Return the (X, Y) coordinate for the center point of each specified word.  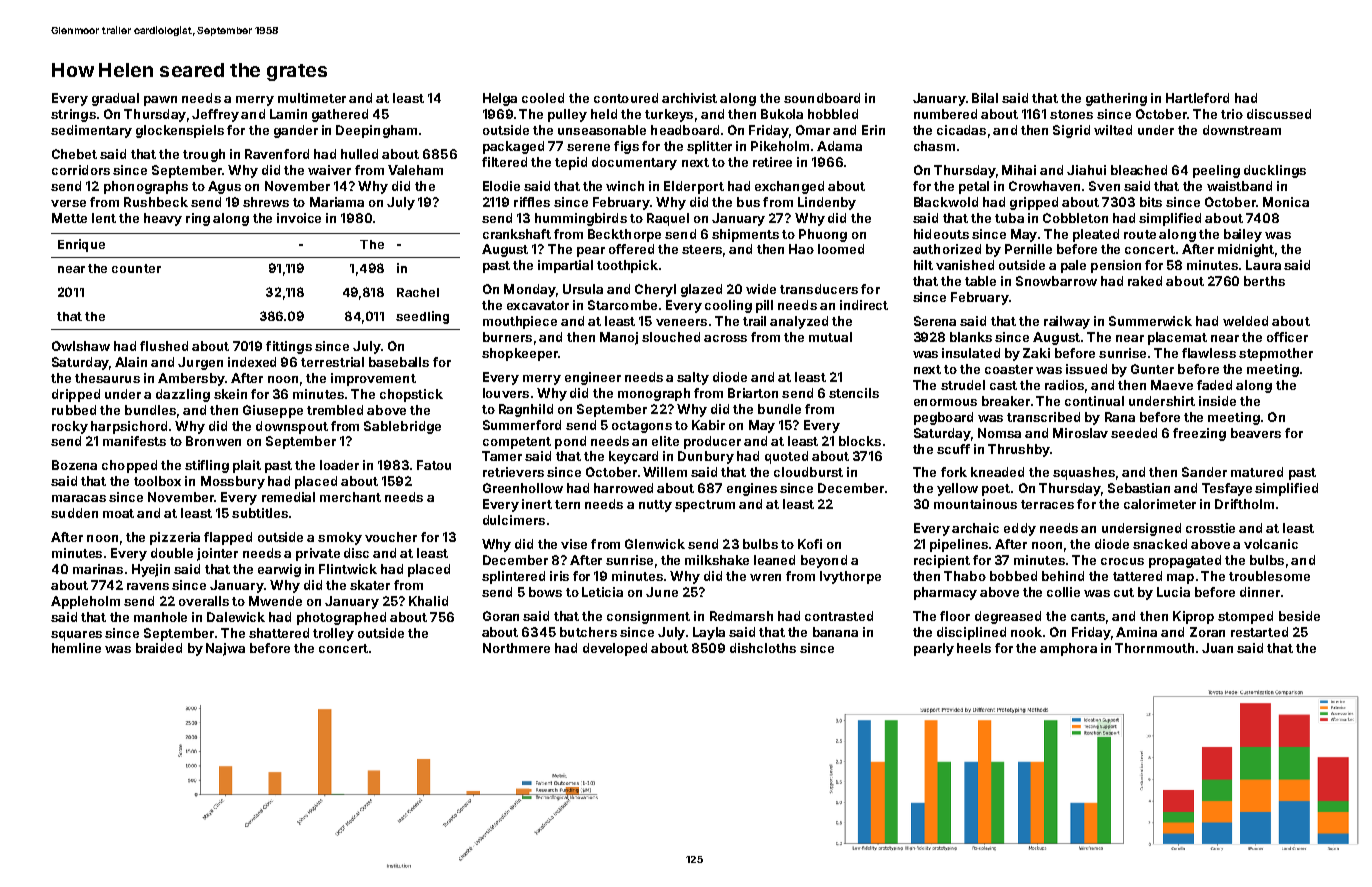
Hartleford (1197, 98)
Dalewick (236, 617)
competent (517, 443)
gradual (115, 99)
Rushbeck (156, 202)
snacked (1160, 544)
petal (974, 187)
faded (1214, 385)
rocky (70, 427)
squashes (1084, 473)
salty (693, 378)
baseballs (399, 362)
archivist (689, 98)
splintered (513, 577)
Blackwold (946, 202)
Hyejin (151, 570)
